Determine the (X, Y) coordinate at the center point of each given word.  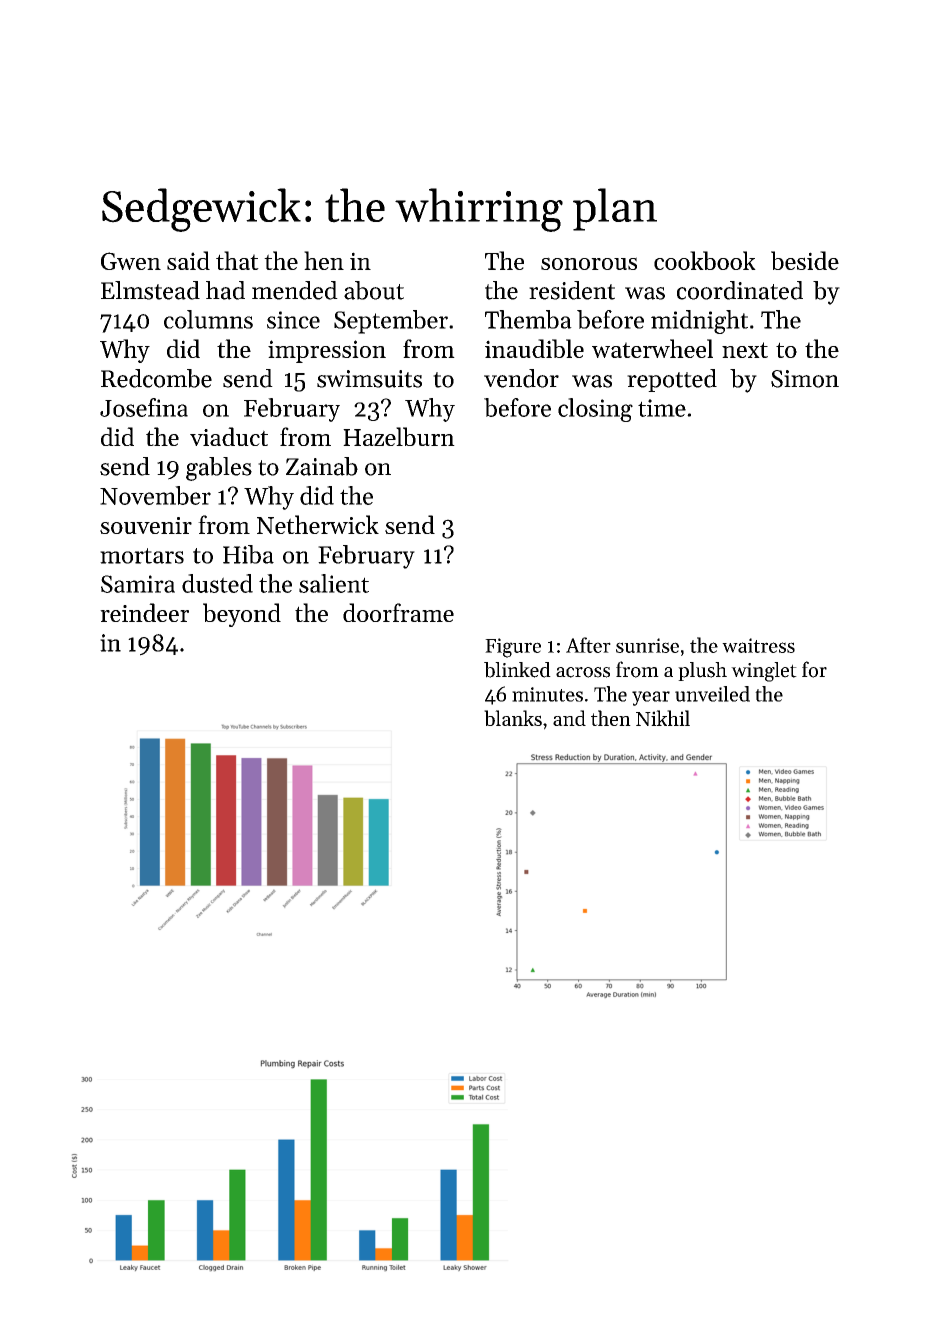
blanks (513, 718)
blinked (517, 670)
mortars (142, 556)
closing (595, 410)
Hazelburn (399, 436)
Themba (528, 319)
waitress (758, 645)
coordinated (740, 290)
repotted (672, 380)
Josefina (144, 407)
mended (295, 290)
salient (334, 583)
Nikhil (663, 718)
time (662, 408)
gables (219, 469)
